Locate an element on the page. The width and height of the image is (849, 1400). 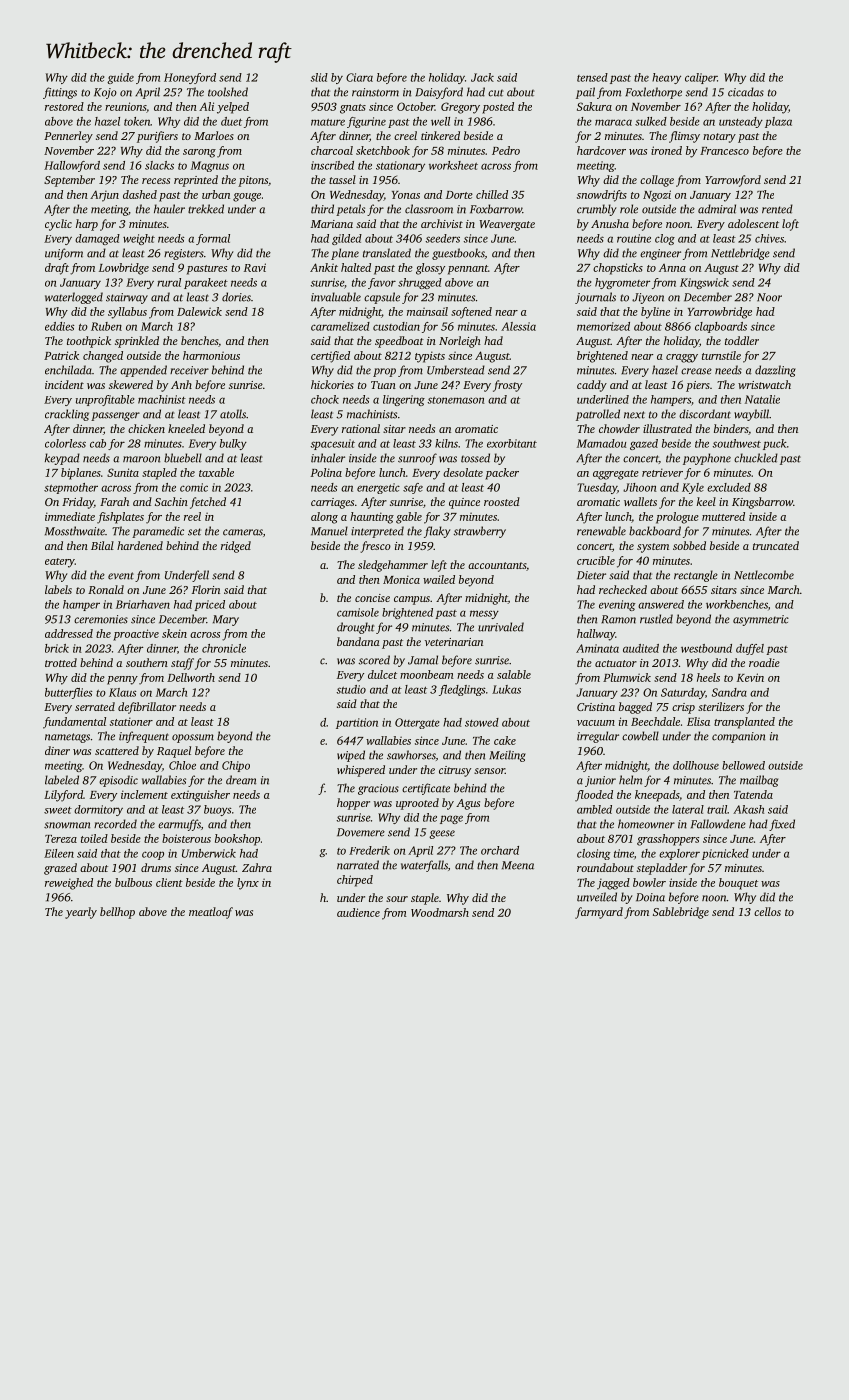
whispered is located at coordinates (361, 771).
